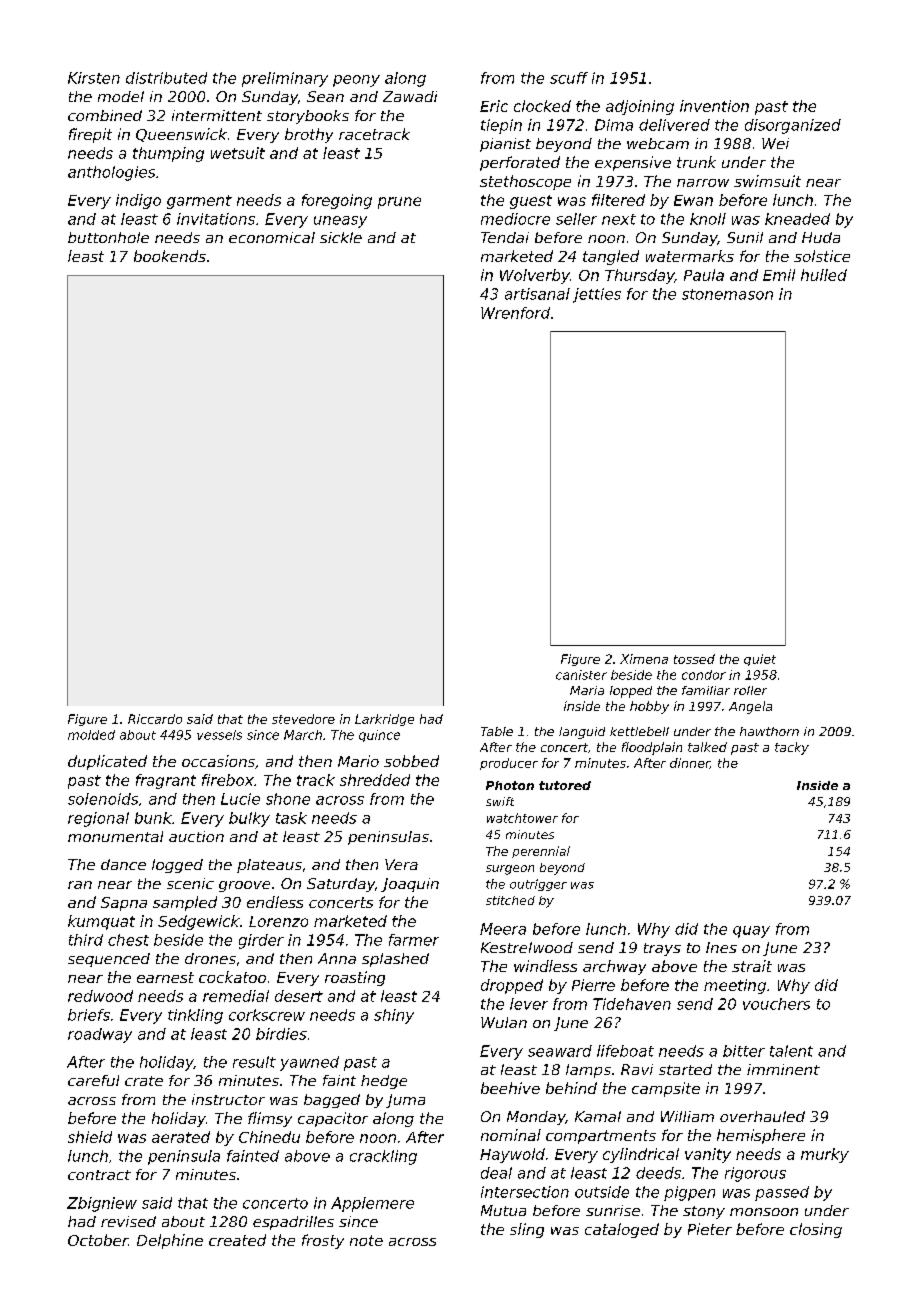 The height and width of the screenshot is (1308, 924). Describe the element at coordinates (170, 1241) in the screenshot. I see `Delphine` at that location.
